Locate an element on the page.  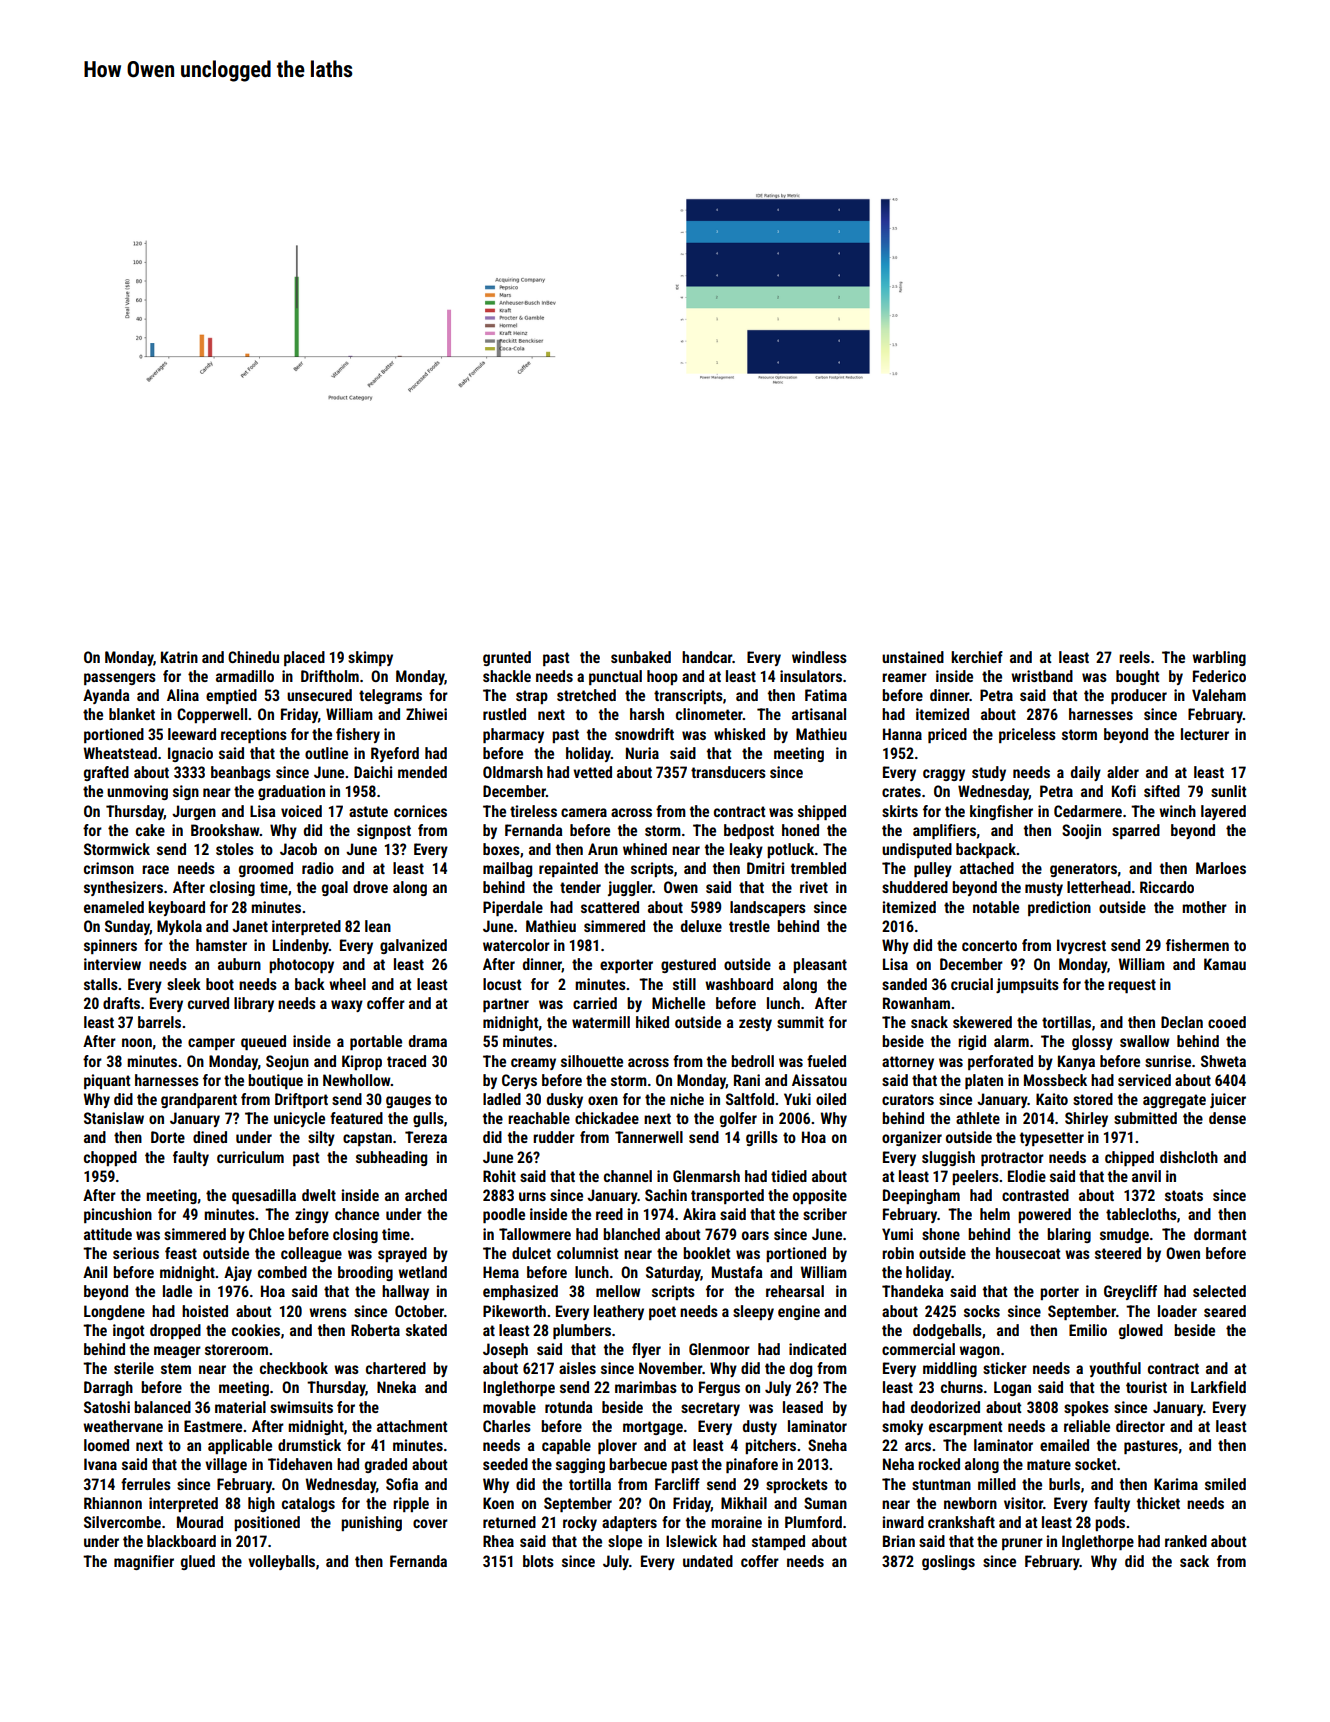
Wheatstead is located at coordinates (120, 753).
